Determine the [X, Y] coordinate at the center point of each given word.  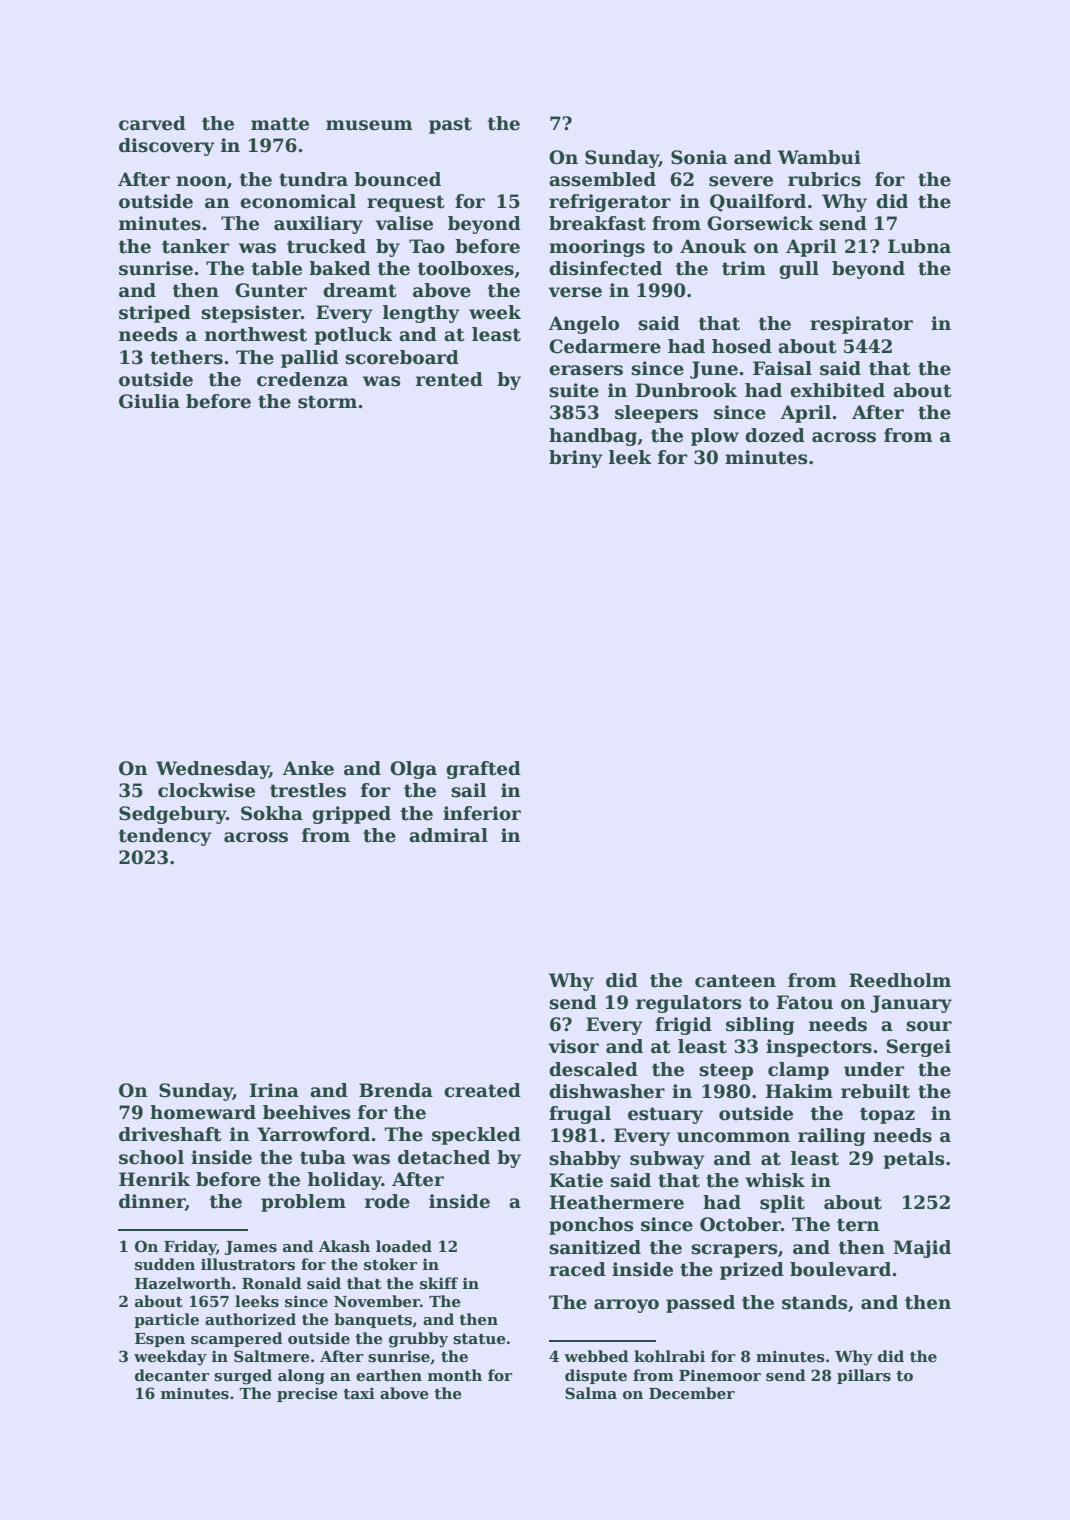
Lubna [919, 246]
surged [243, 1377]
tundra [313, 179]
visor [573, 1046]
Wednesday [212, 770]
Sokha [272, 813]
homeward [203, 1112]
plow [715, 437]
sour [929, 1026]
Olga [413, 770]
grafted [483, 770]
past [450, 125]
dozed [775, 435]
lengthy [421, 314]
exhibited [837, 390]
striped [155, 314]
